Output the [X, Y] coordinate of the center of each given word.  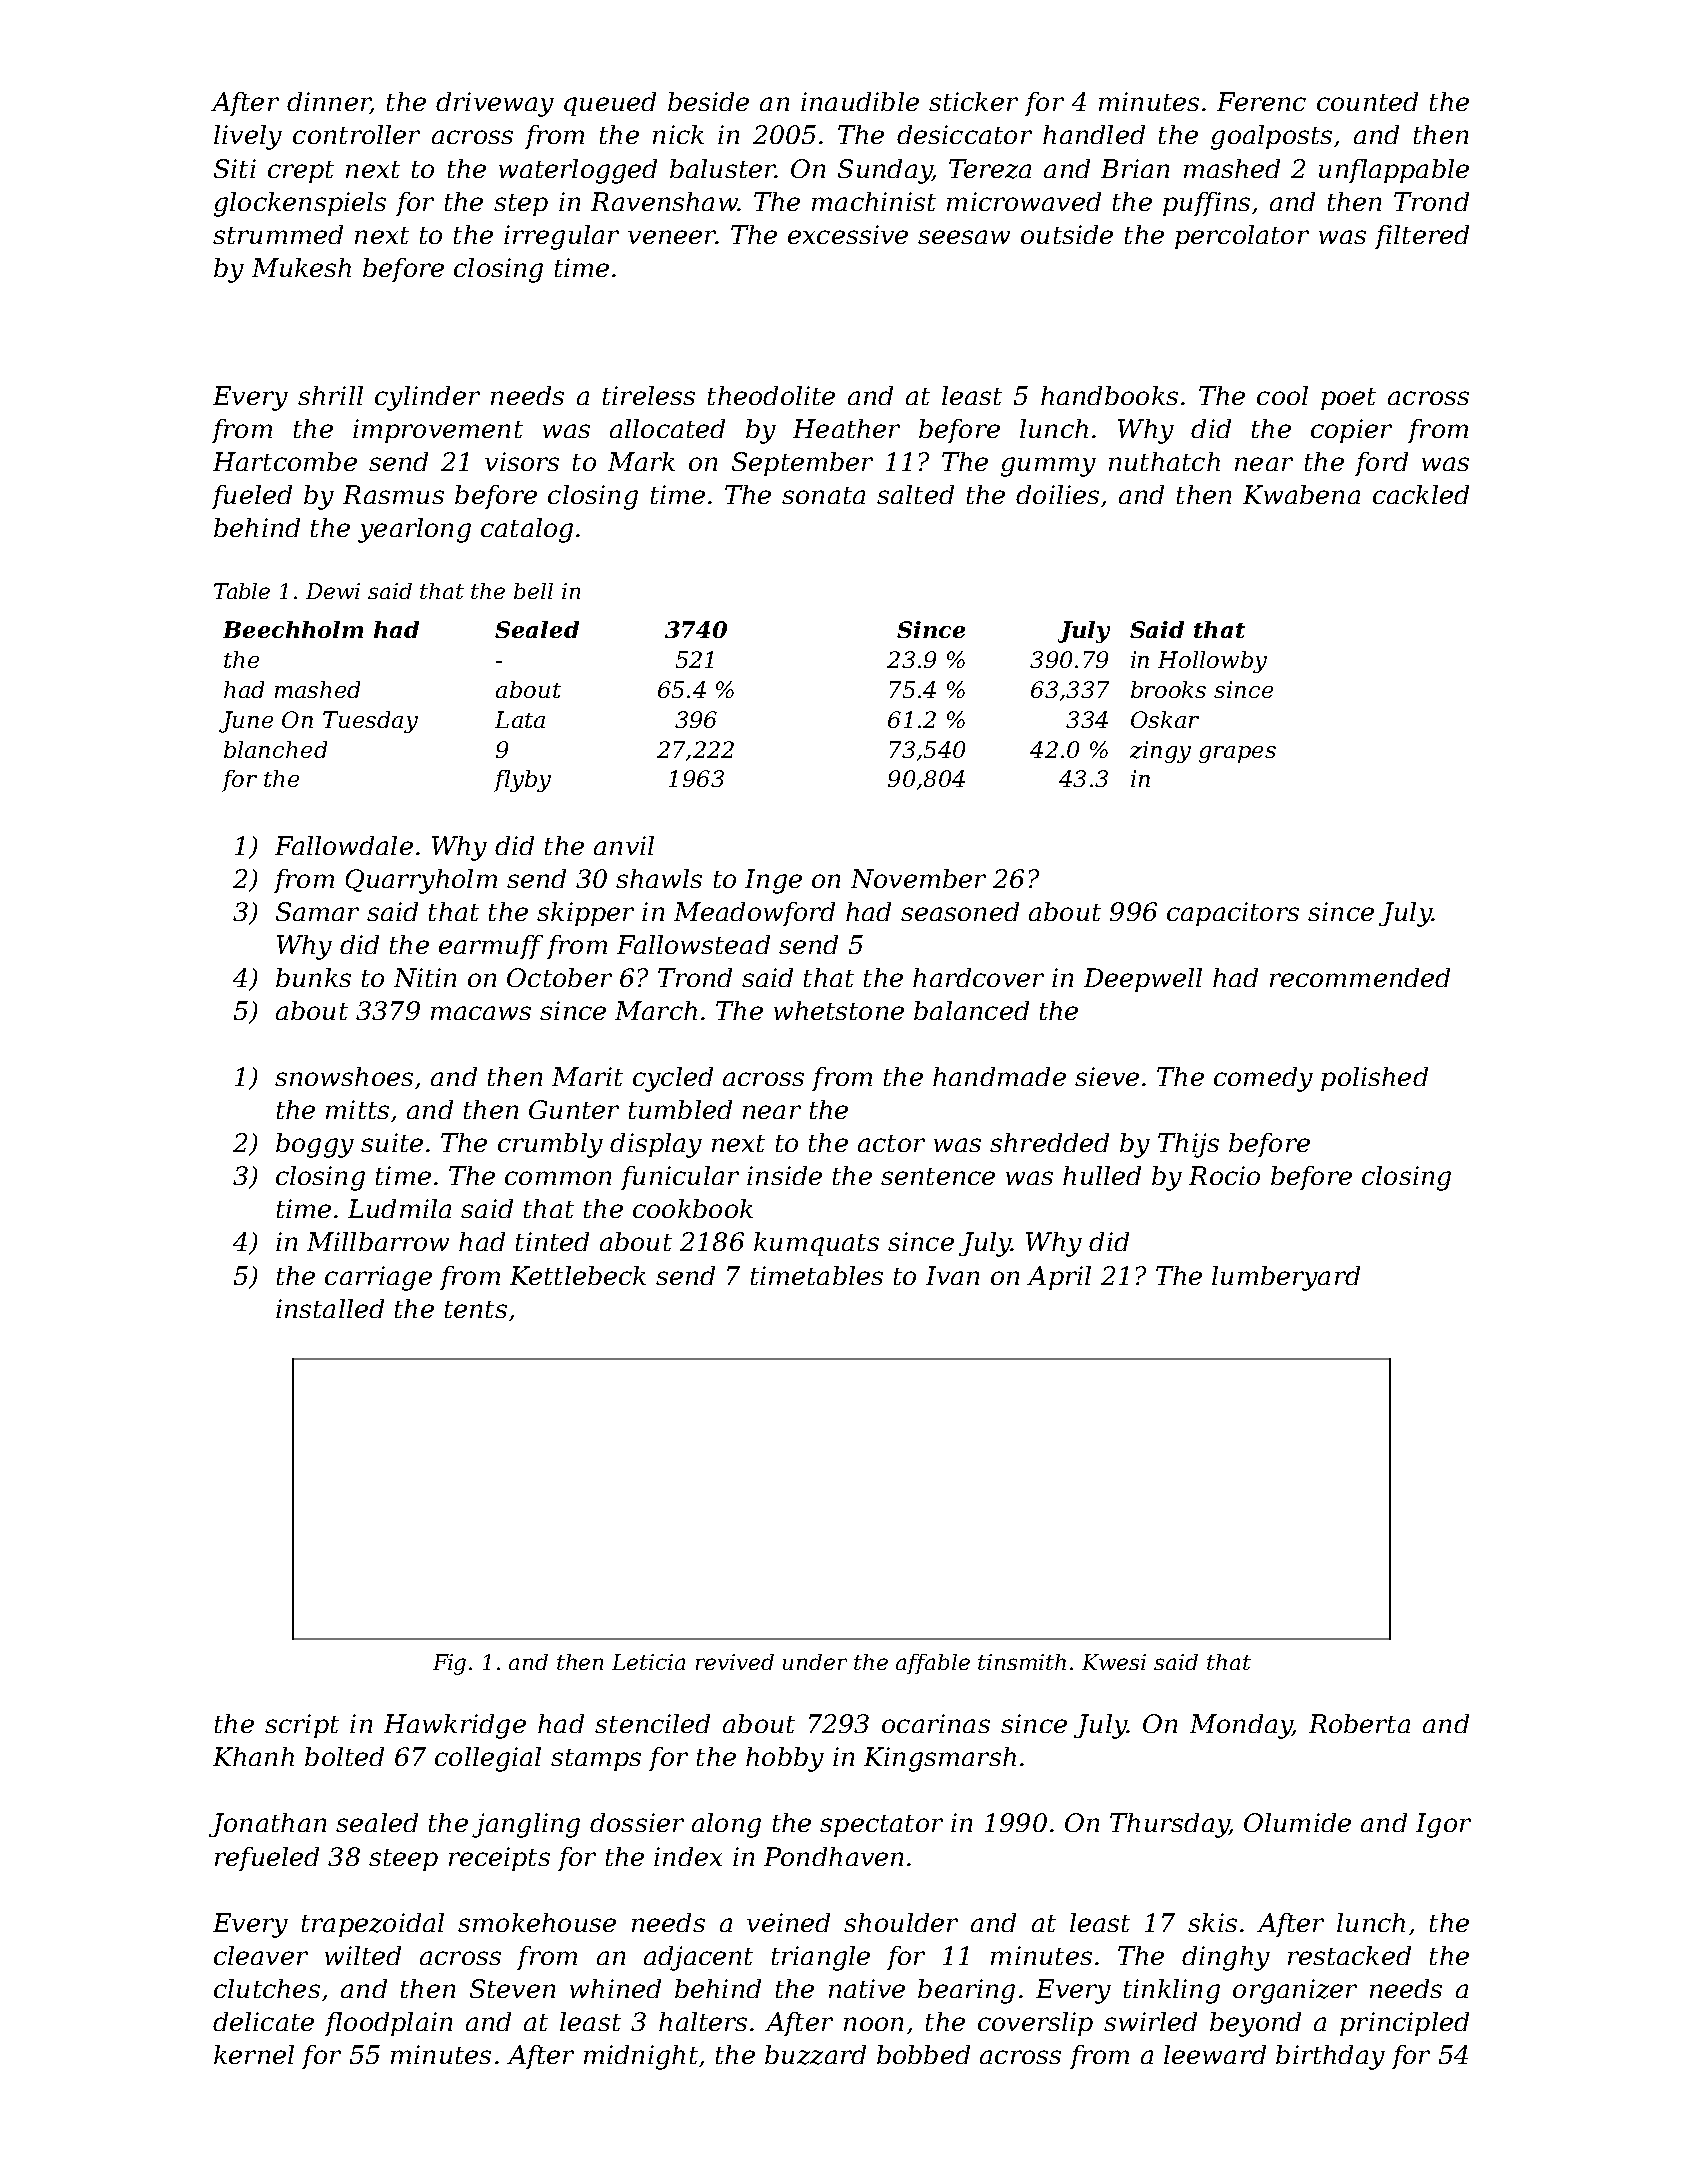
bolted [344, 1756]
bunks [313, 977]
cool [1282, 395]
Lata [520, 719]
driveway [495, 104]
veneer [672, 237]
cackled [1421, 494]
